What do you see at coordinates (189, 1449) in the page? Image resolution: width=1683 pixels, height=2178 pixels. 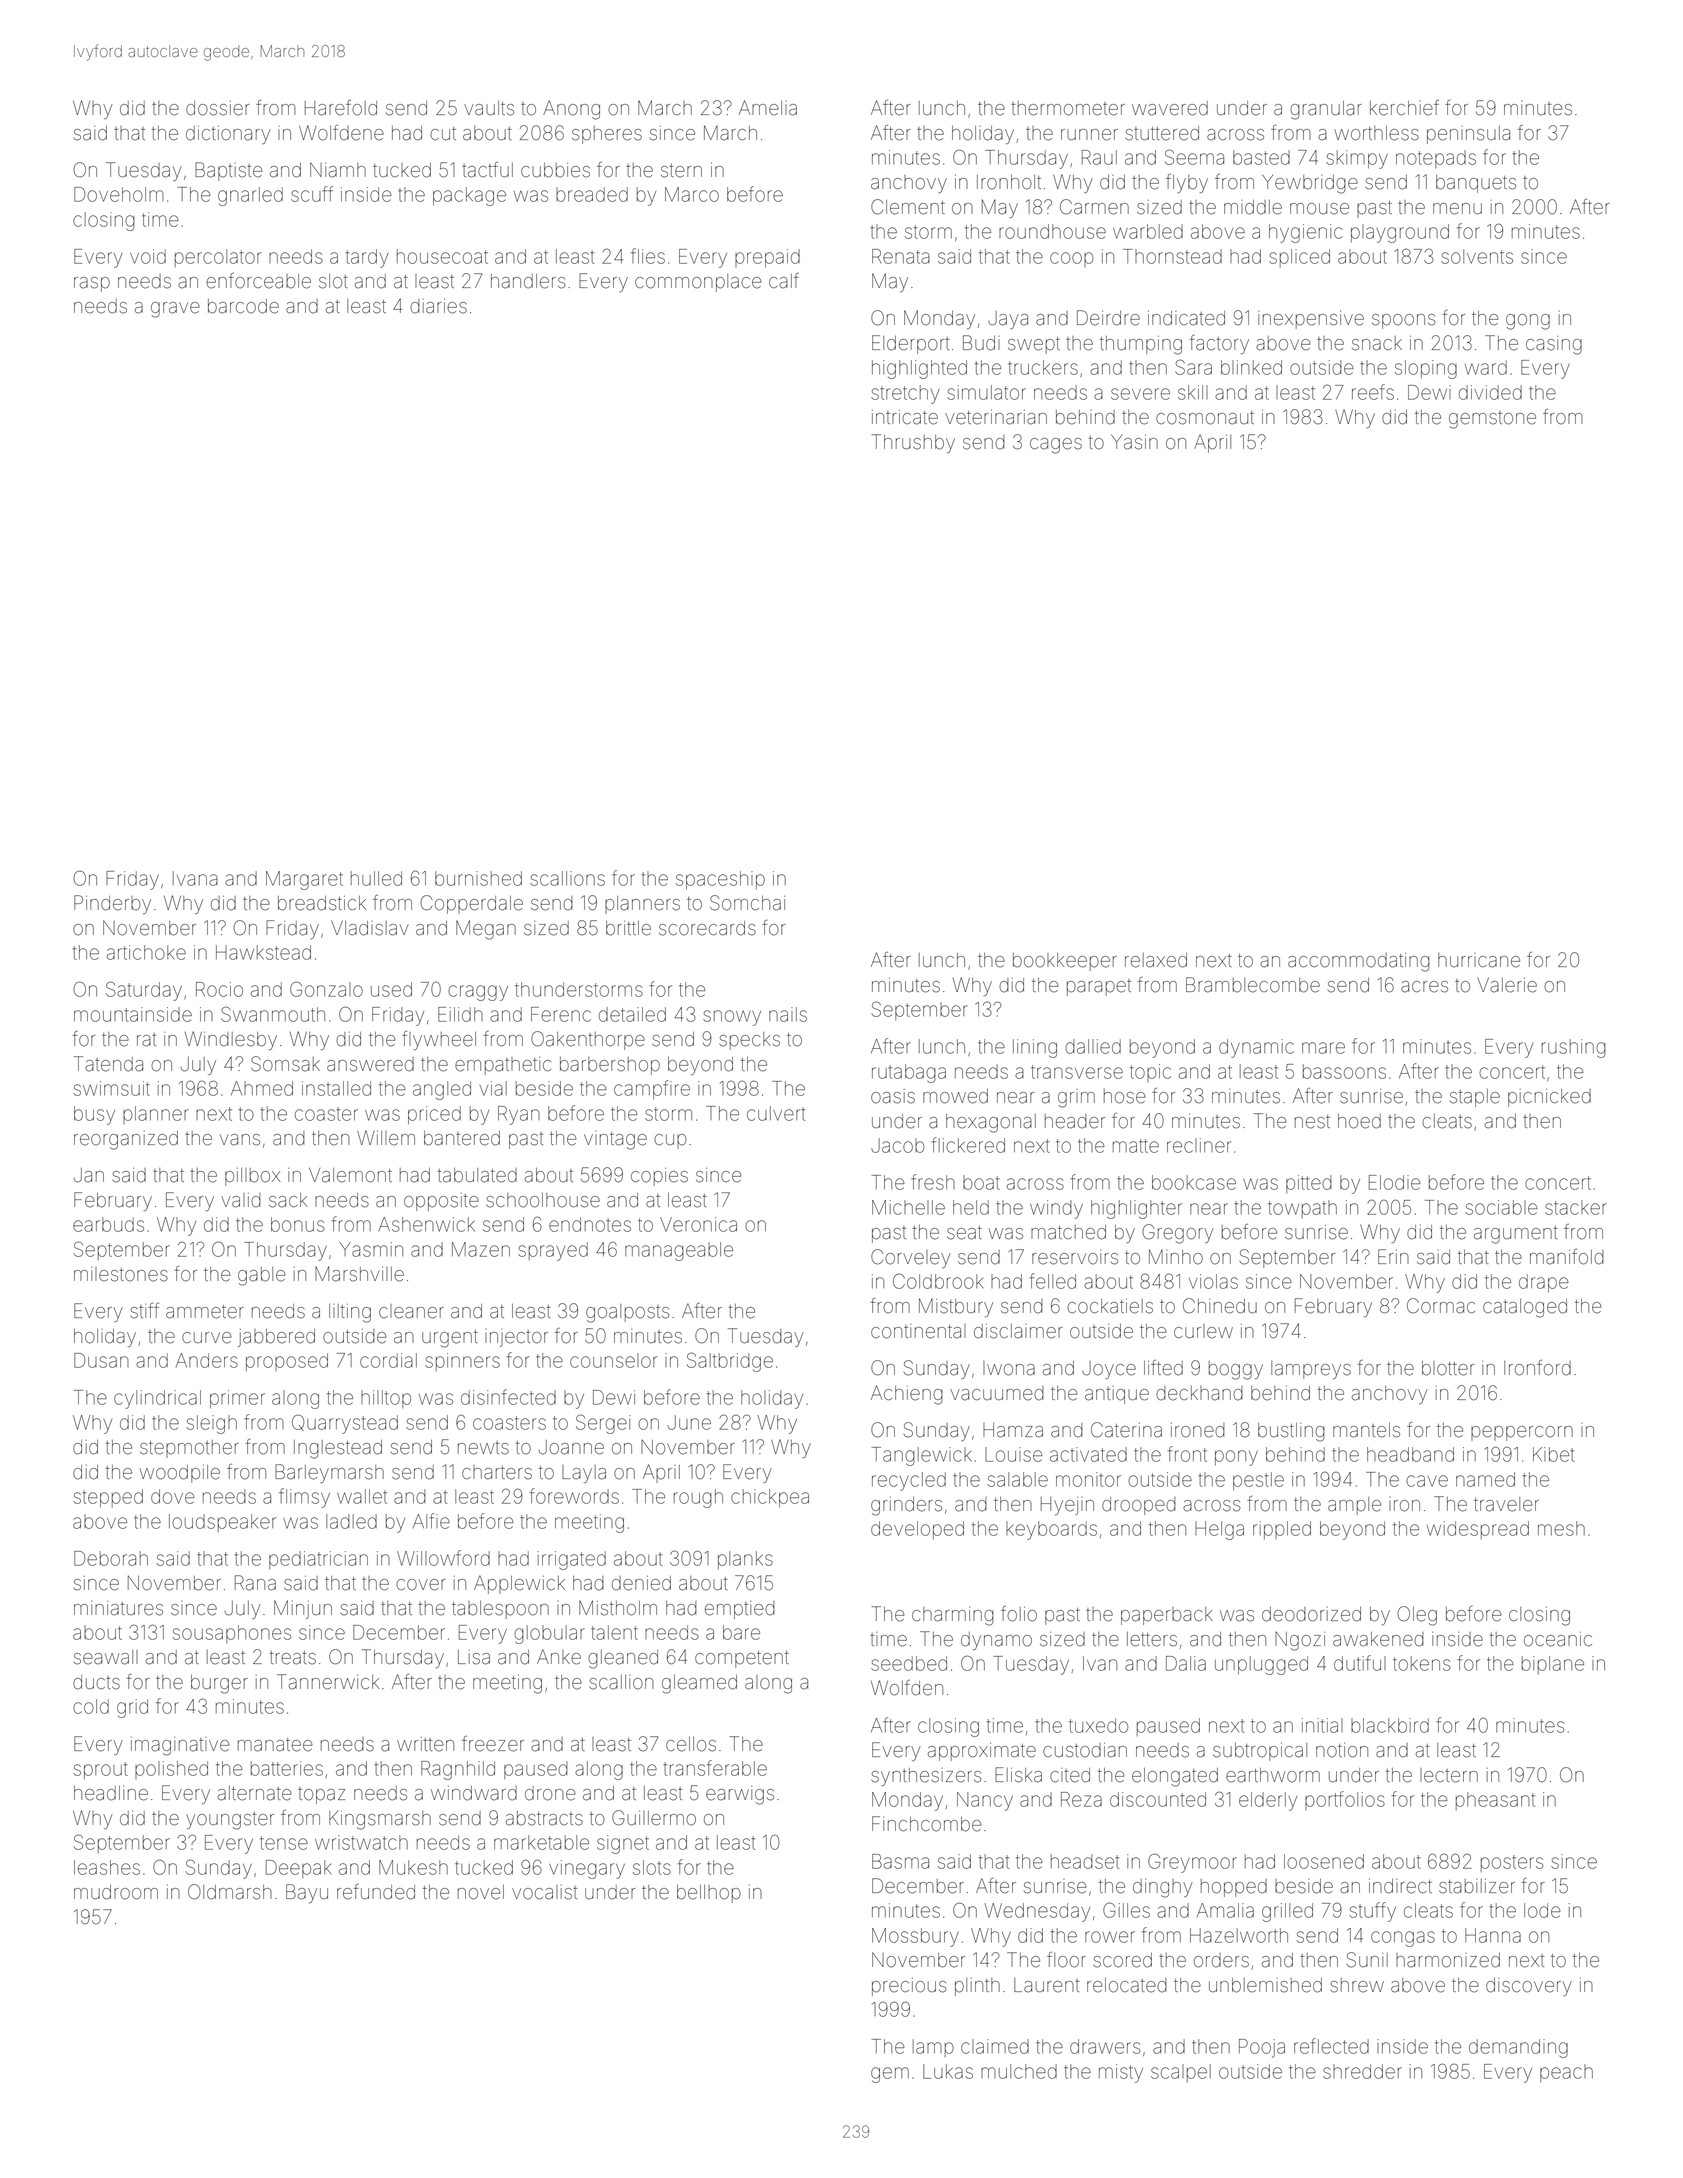 I see `stepmother` at bounding box center [189, 1449].
